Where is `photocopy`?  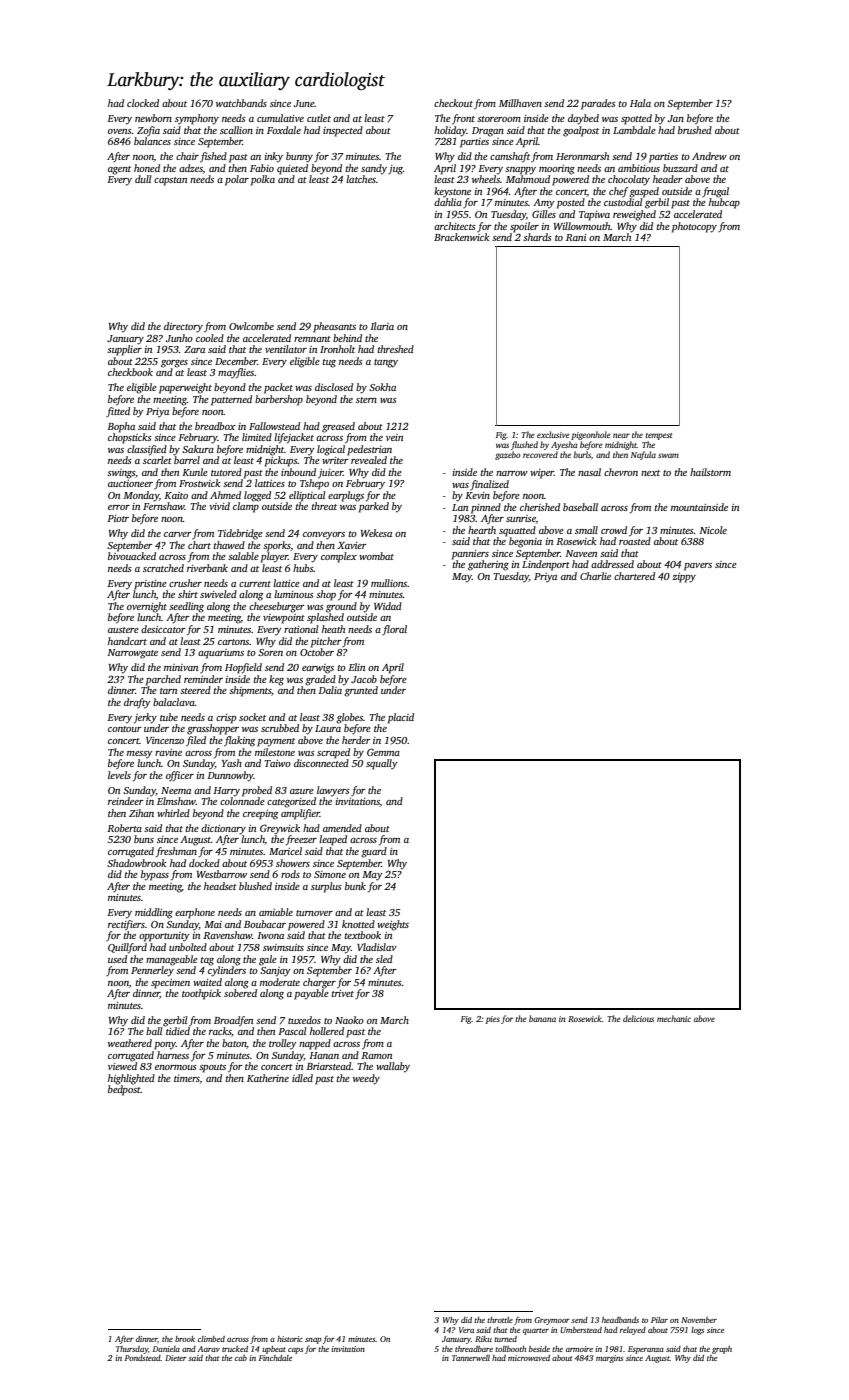
photocopy is located at coordinates (694, 227).
